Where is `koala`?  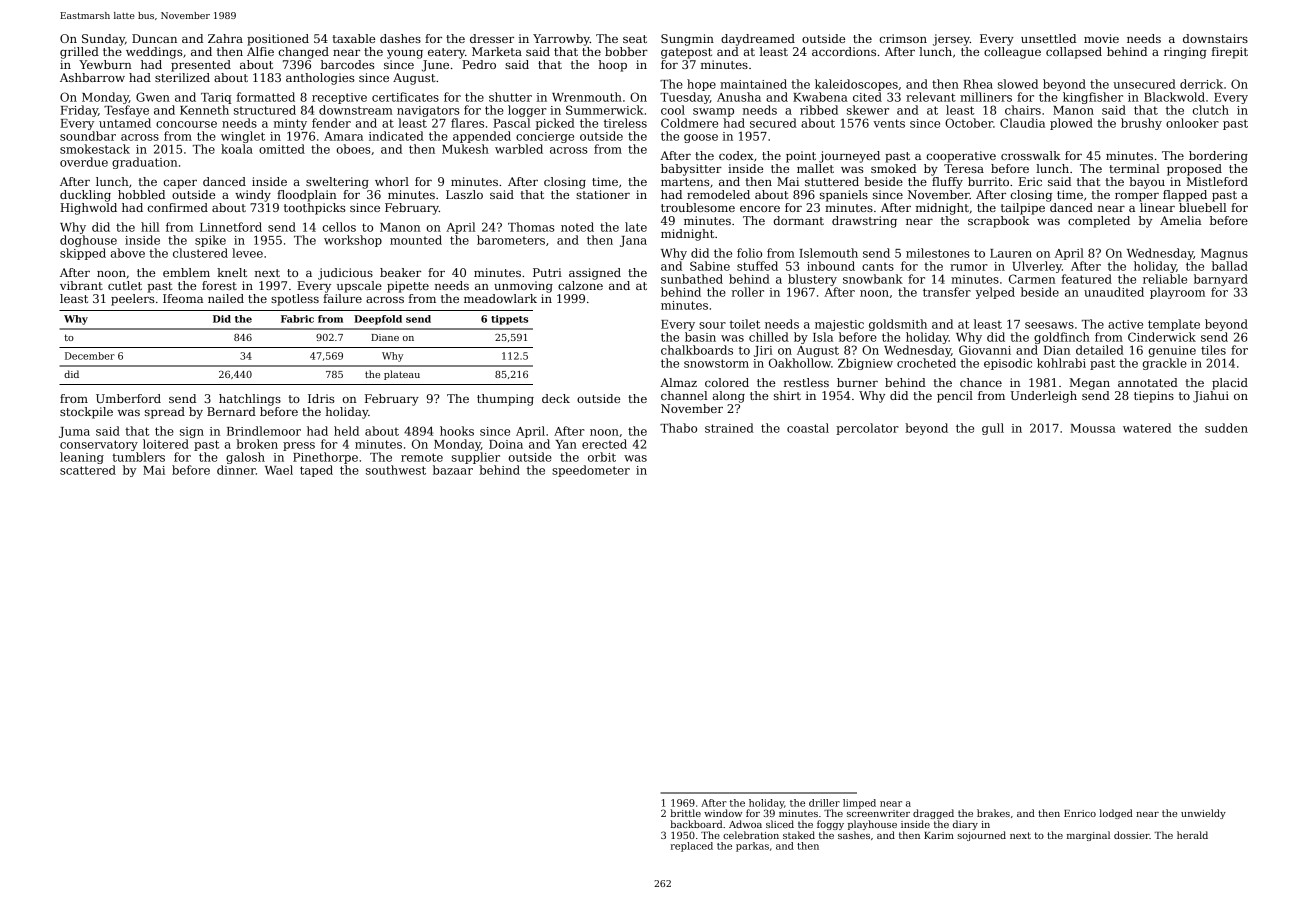
koala is located at coordinates (237, 149).
